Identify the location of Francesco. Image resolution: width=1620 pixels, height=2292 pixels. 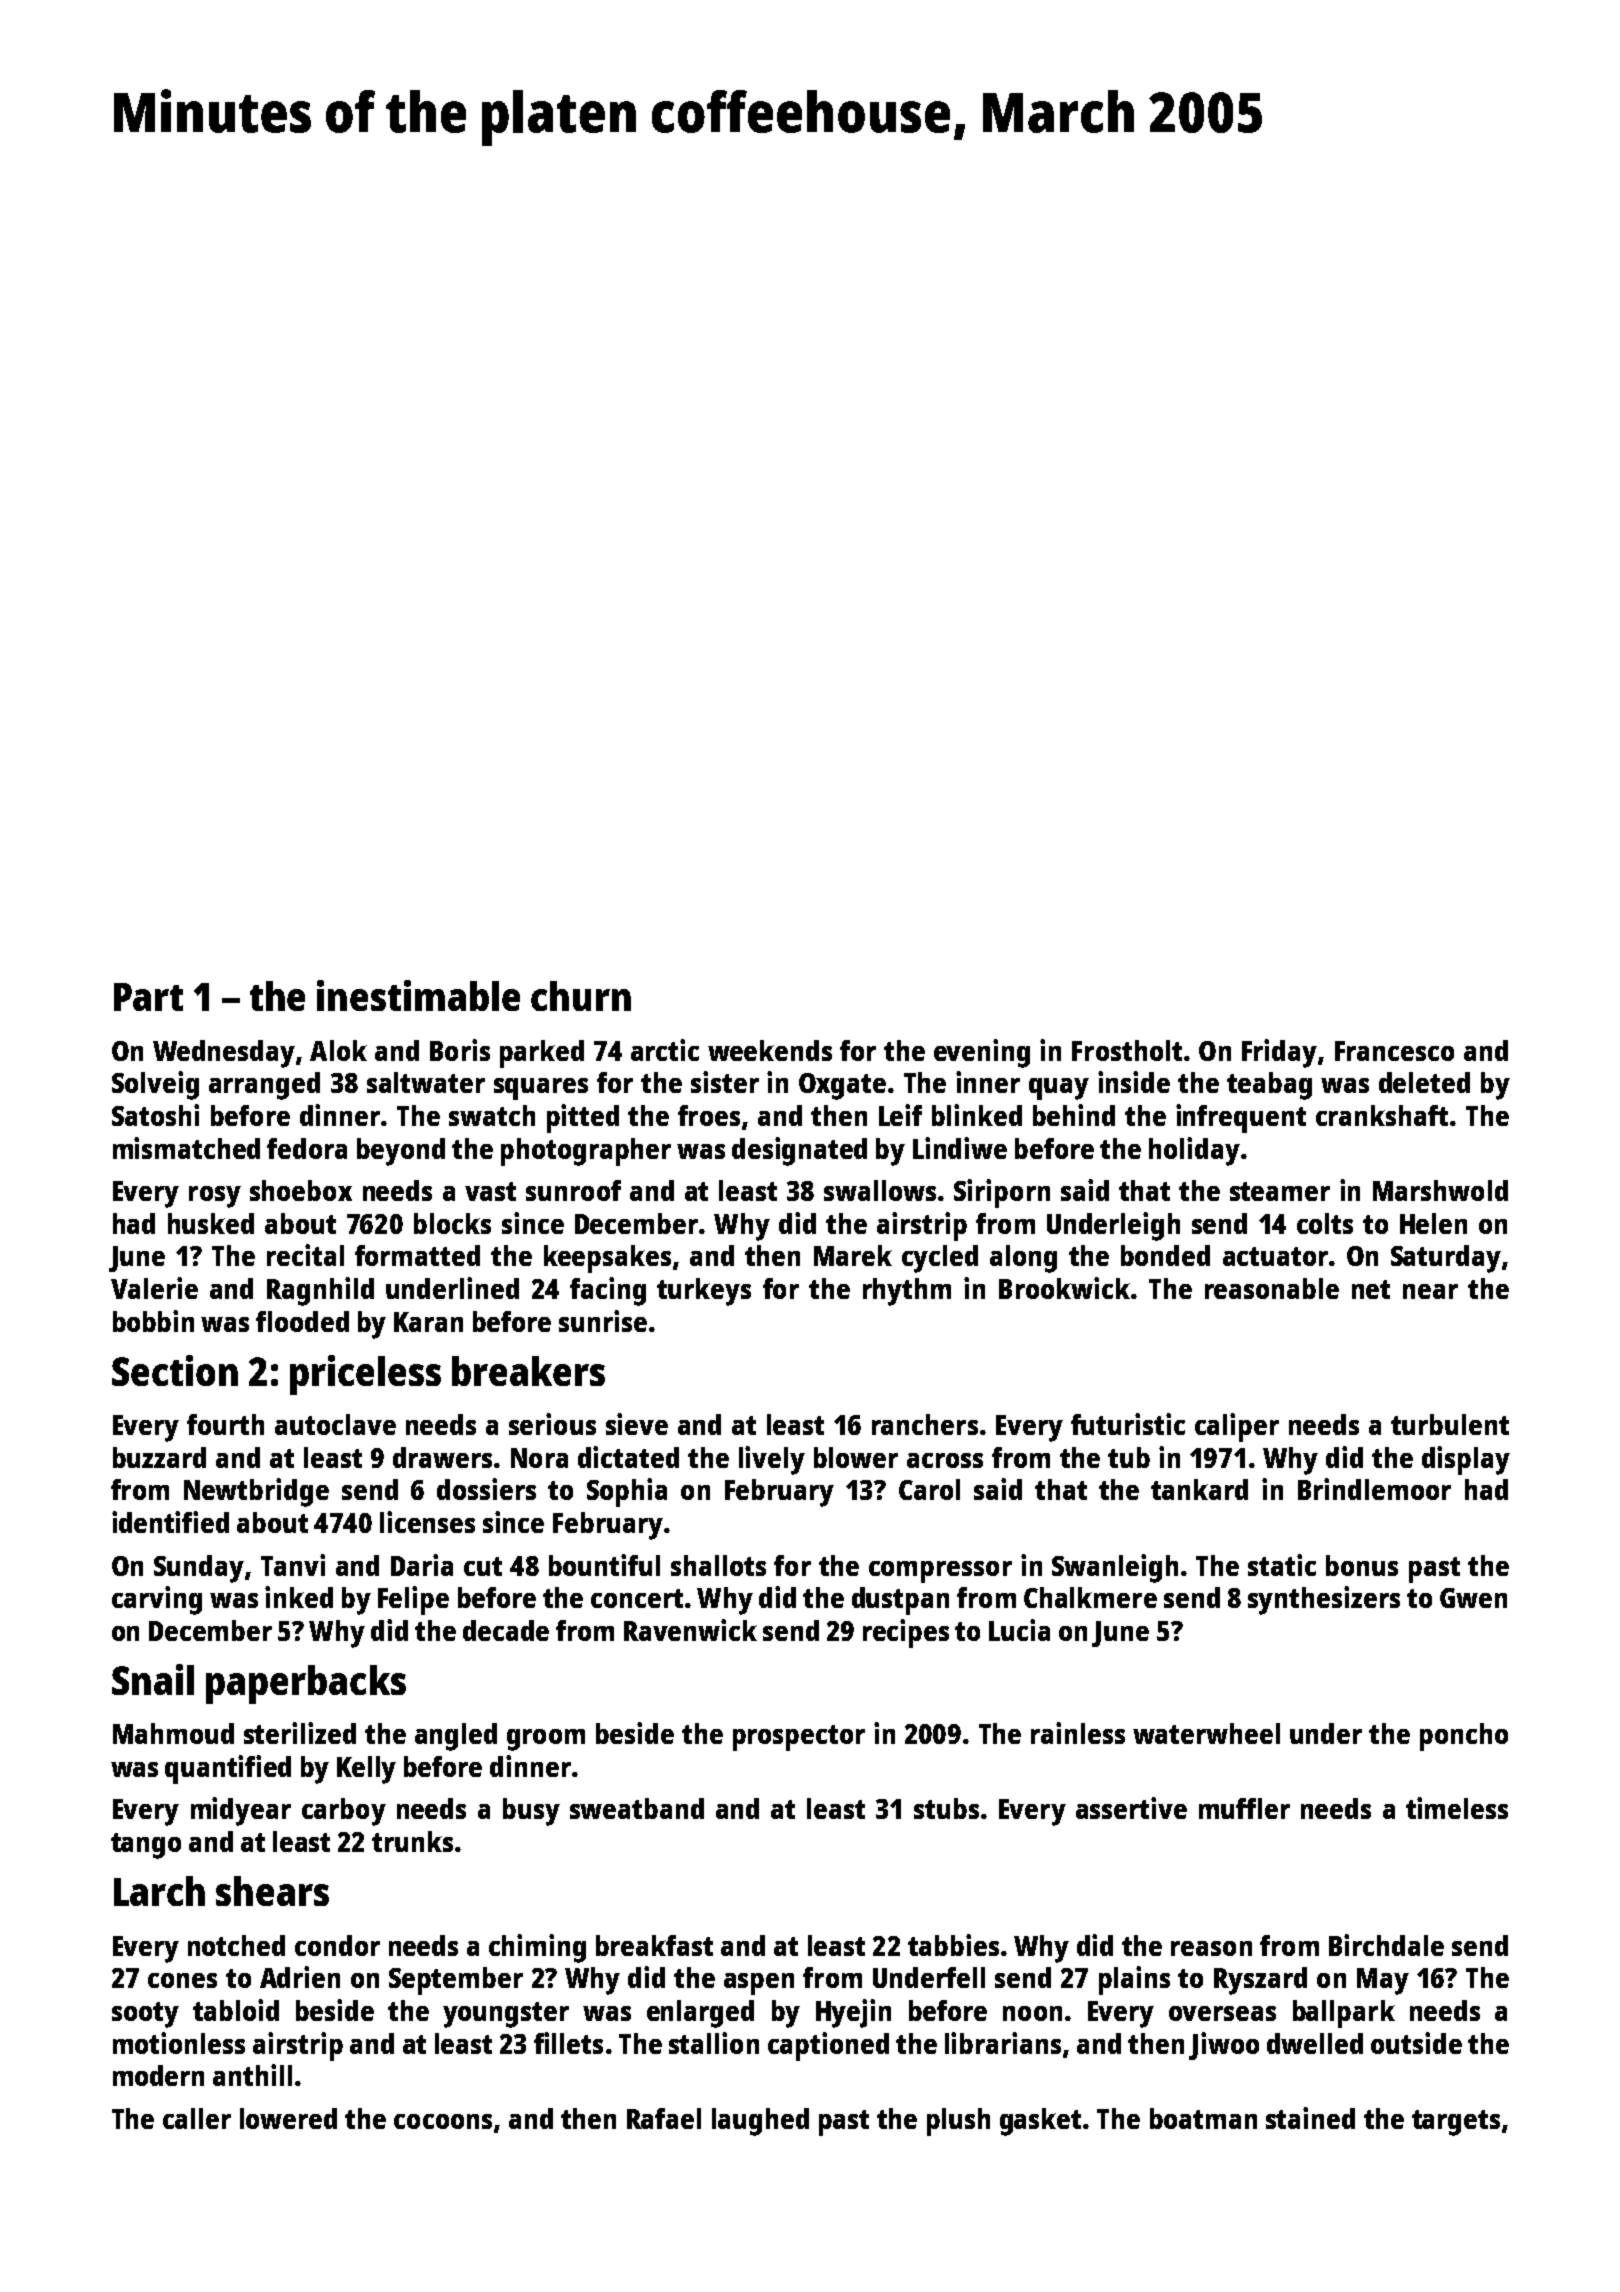
(1394, 1051).
